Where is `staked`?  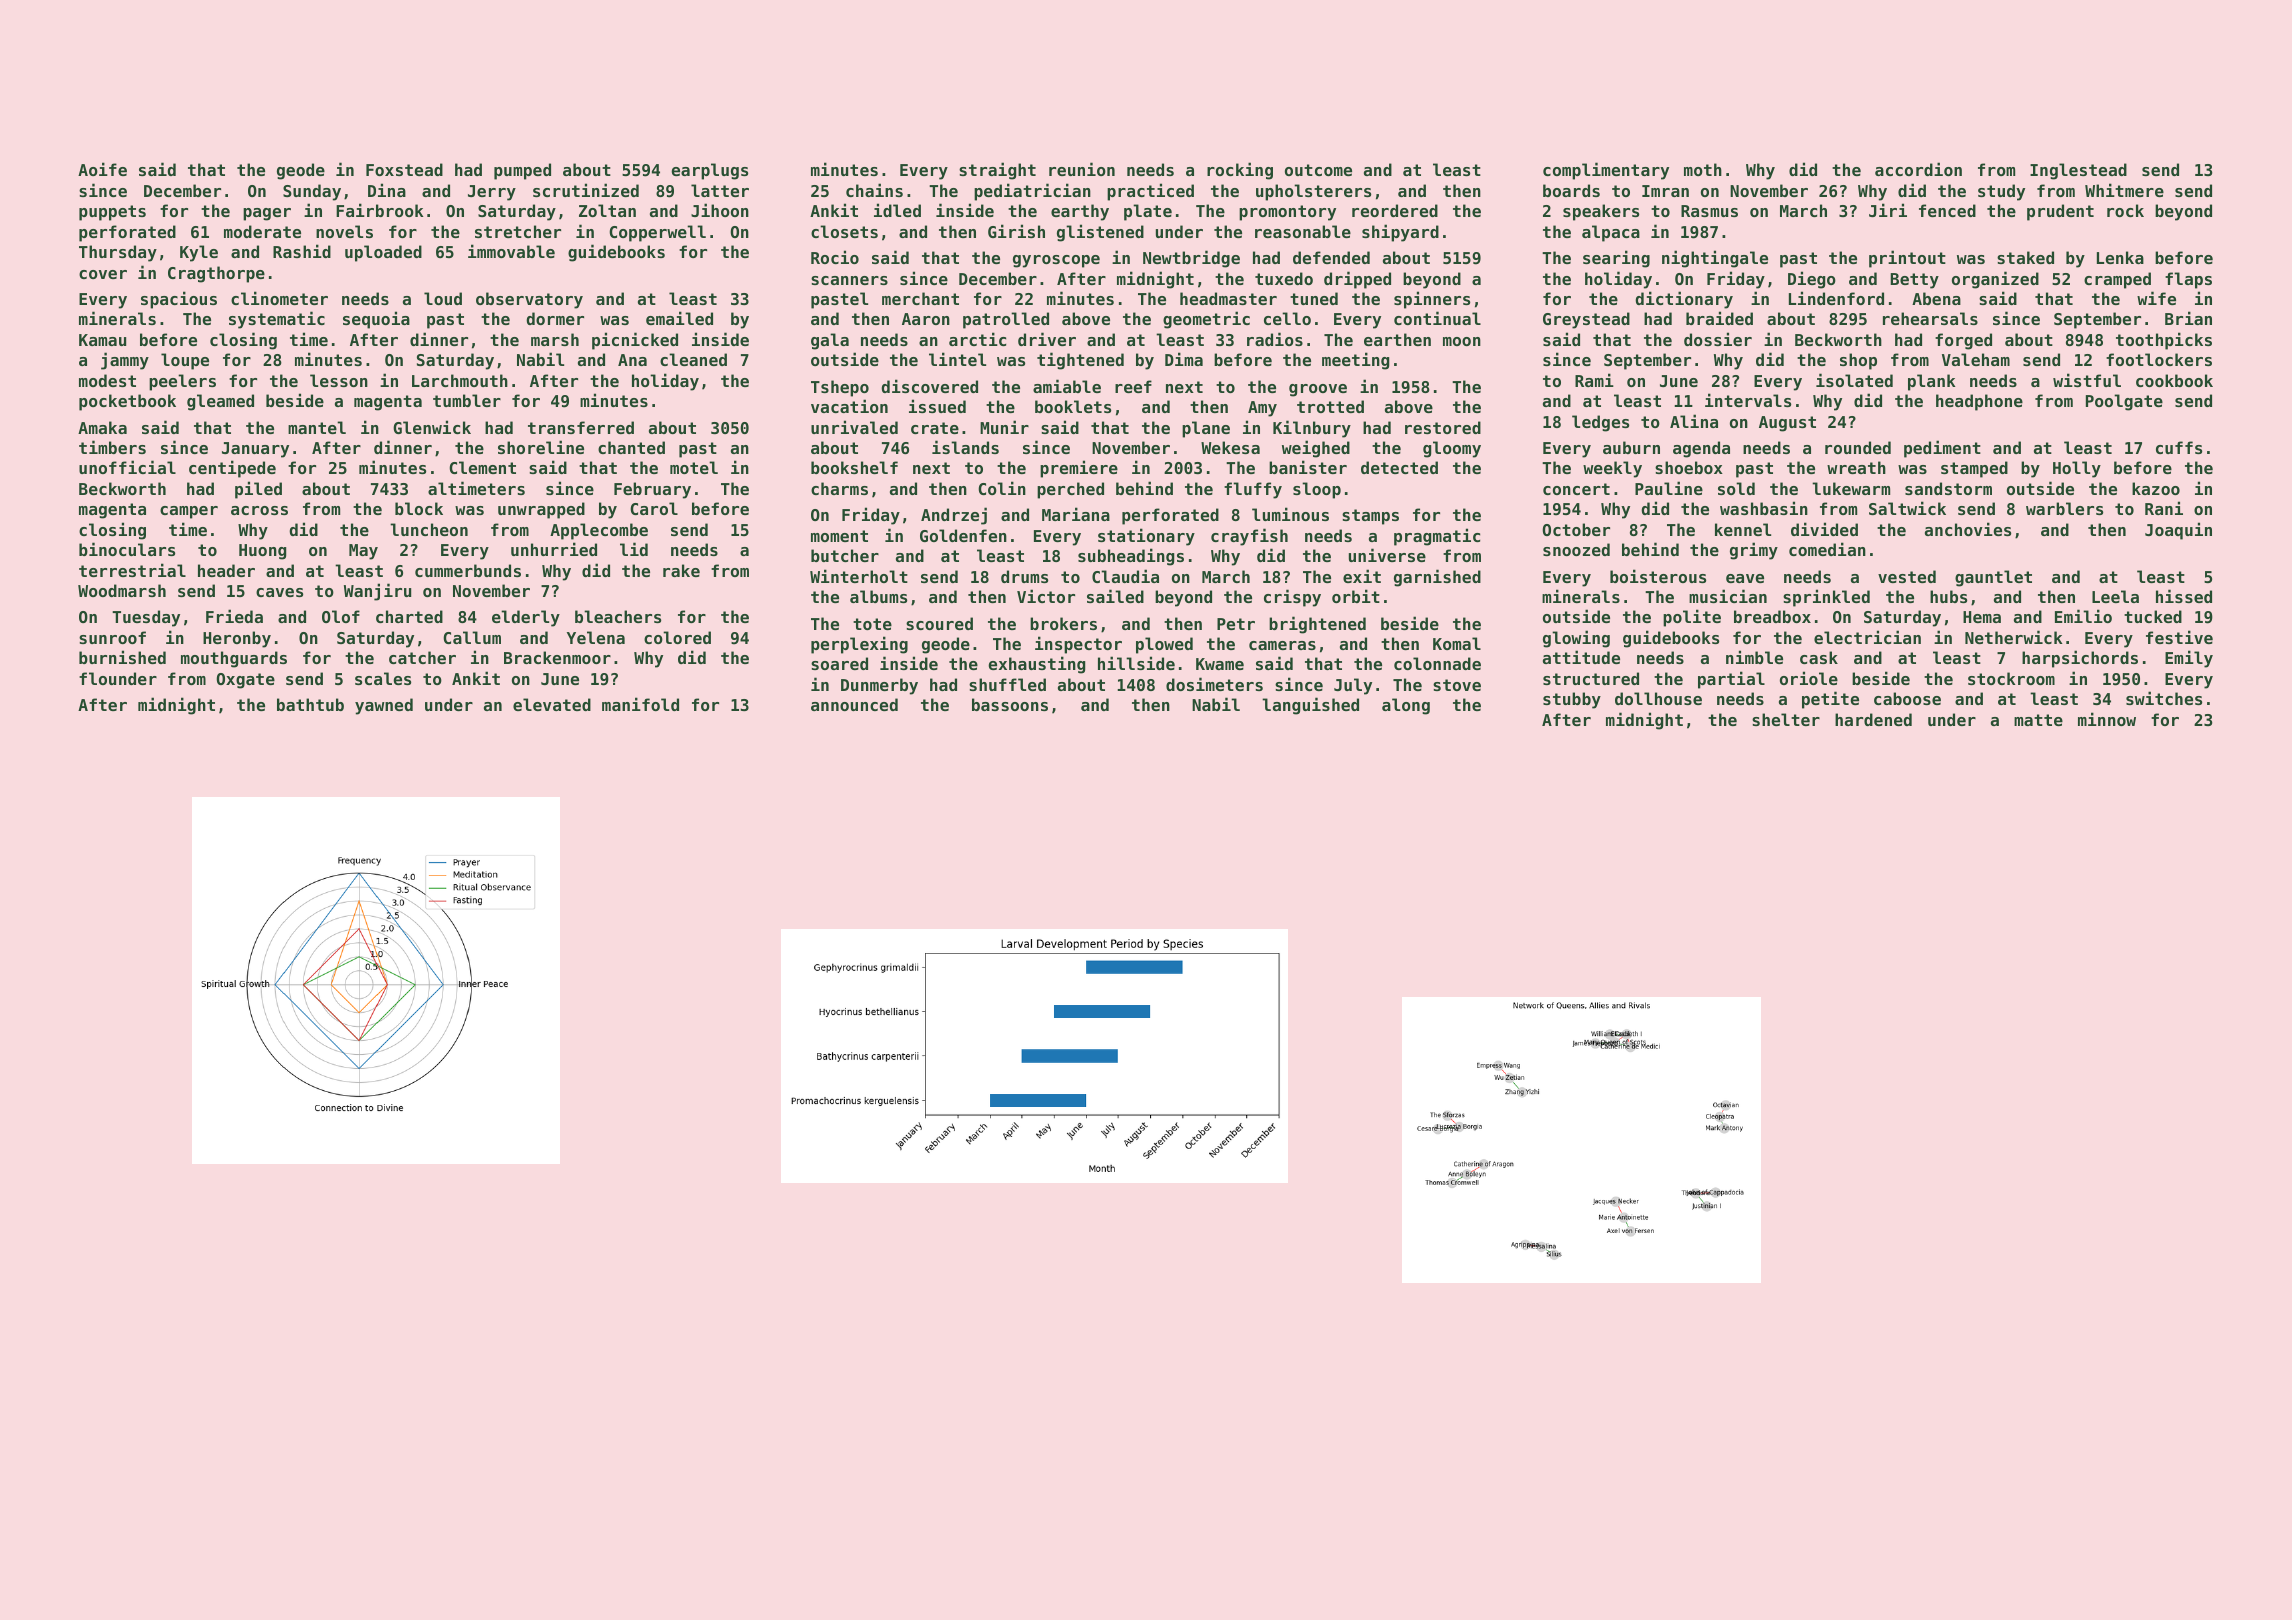
staked is located at coordinates (2025, 257).
